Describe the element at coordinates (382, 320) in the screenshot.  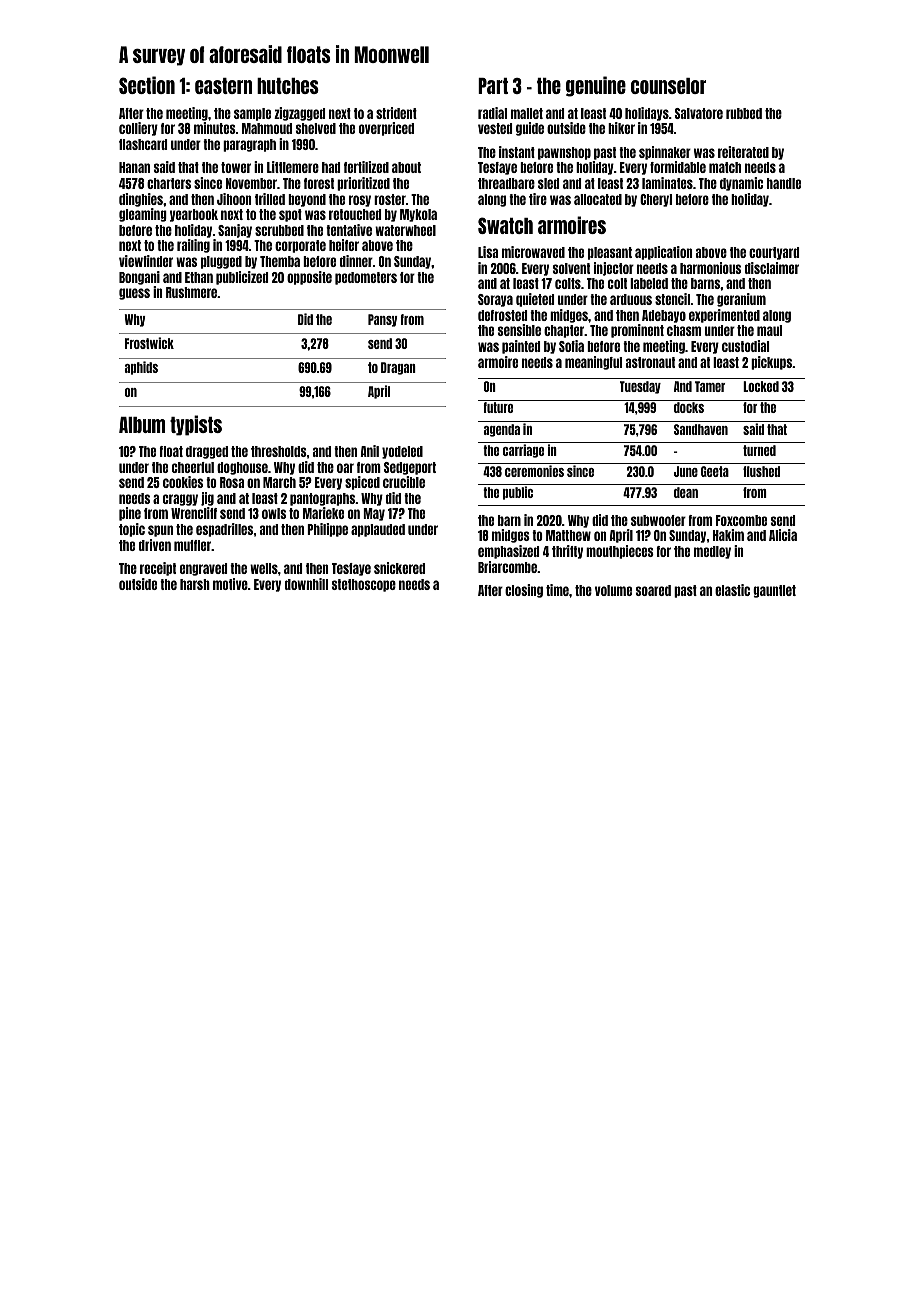
I see `Pansy` at that location.
